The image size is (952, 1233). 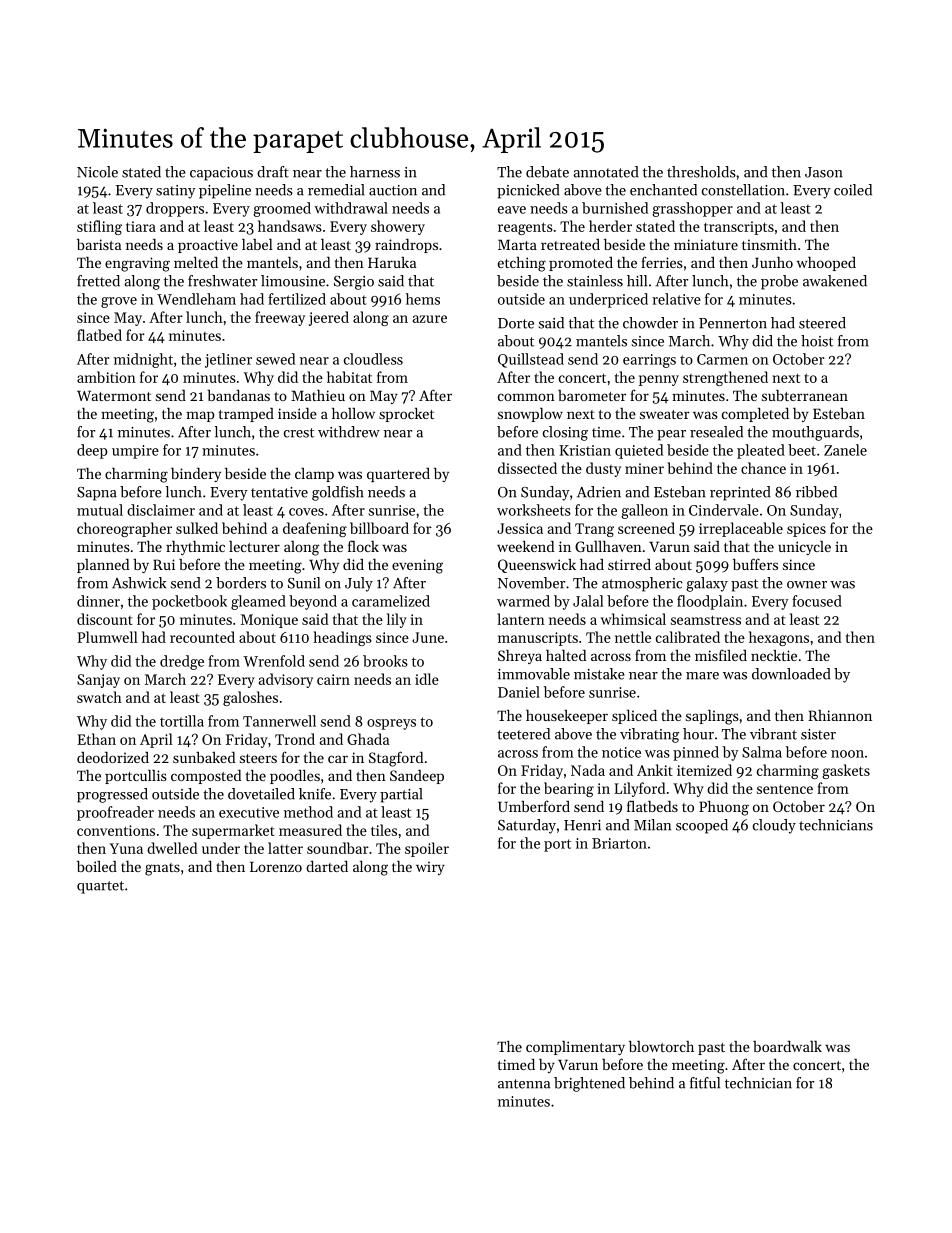 I want to click on probe, so click(x=779, y=282).
